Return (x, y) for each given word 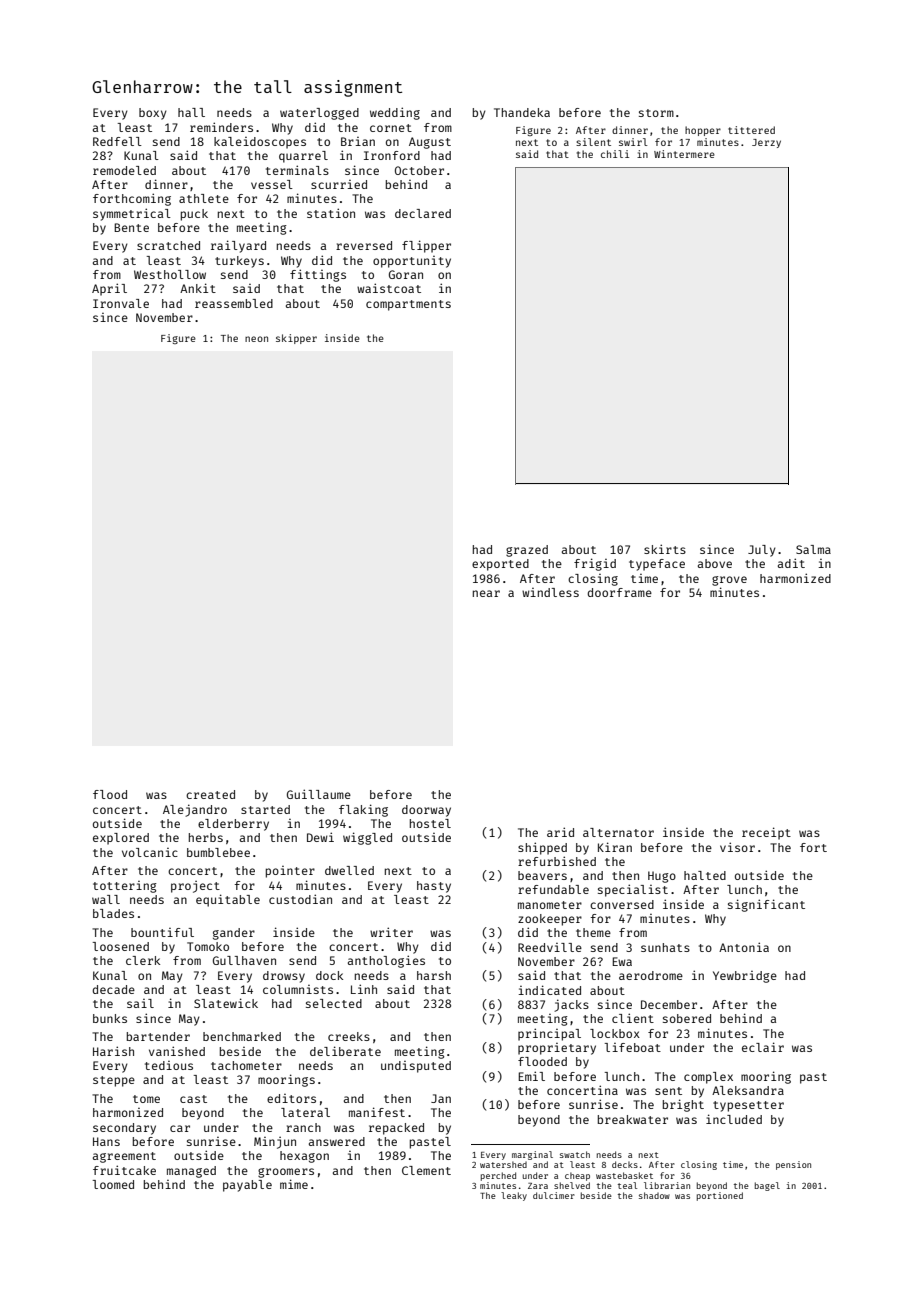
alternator (618, 832)
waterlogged (319, 114)
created (210, 794)
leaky (514, 1196)
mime (294, 1184)
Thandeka (522, 112)
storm (656, 113)
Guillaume (319, 794)
